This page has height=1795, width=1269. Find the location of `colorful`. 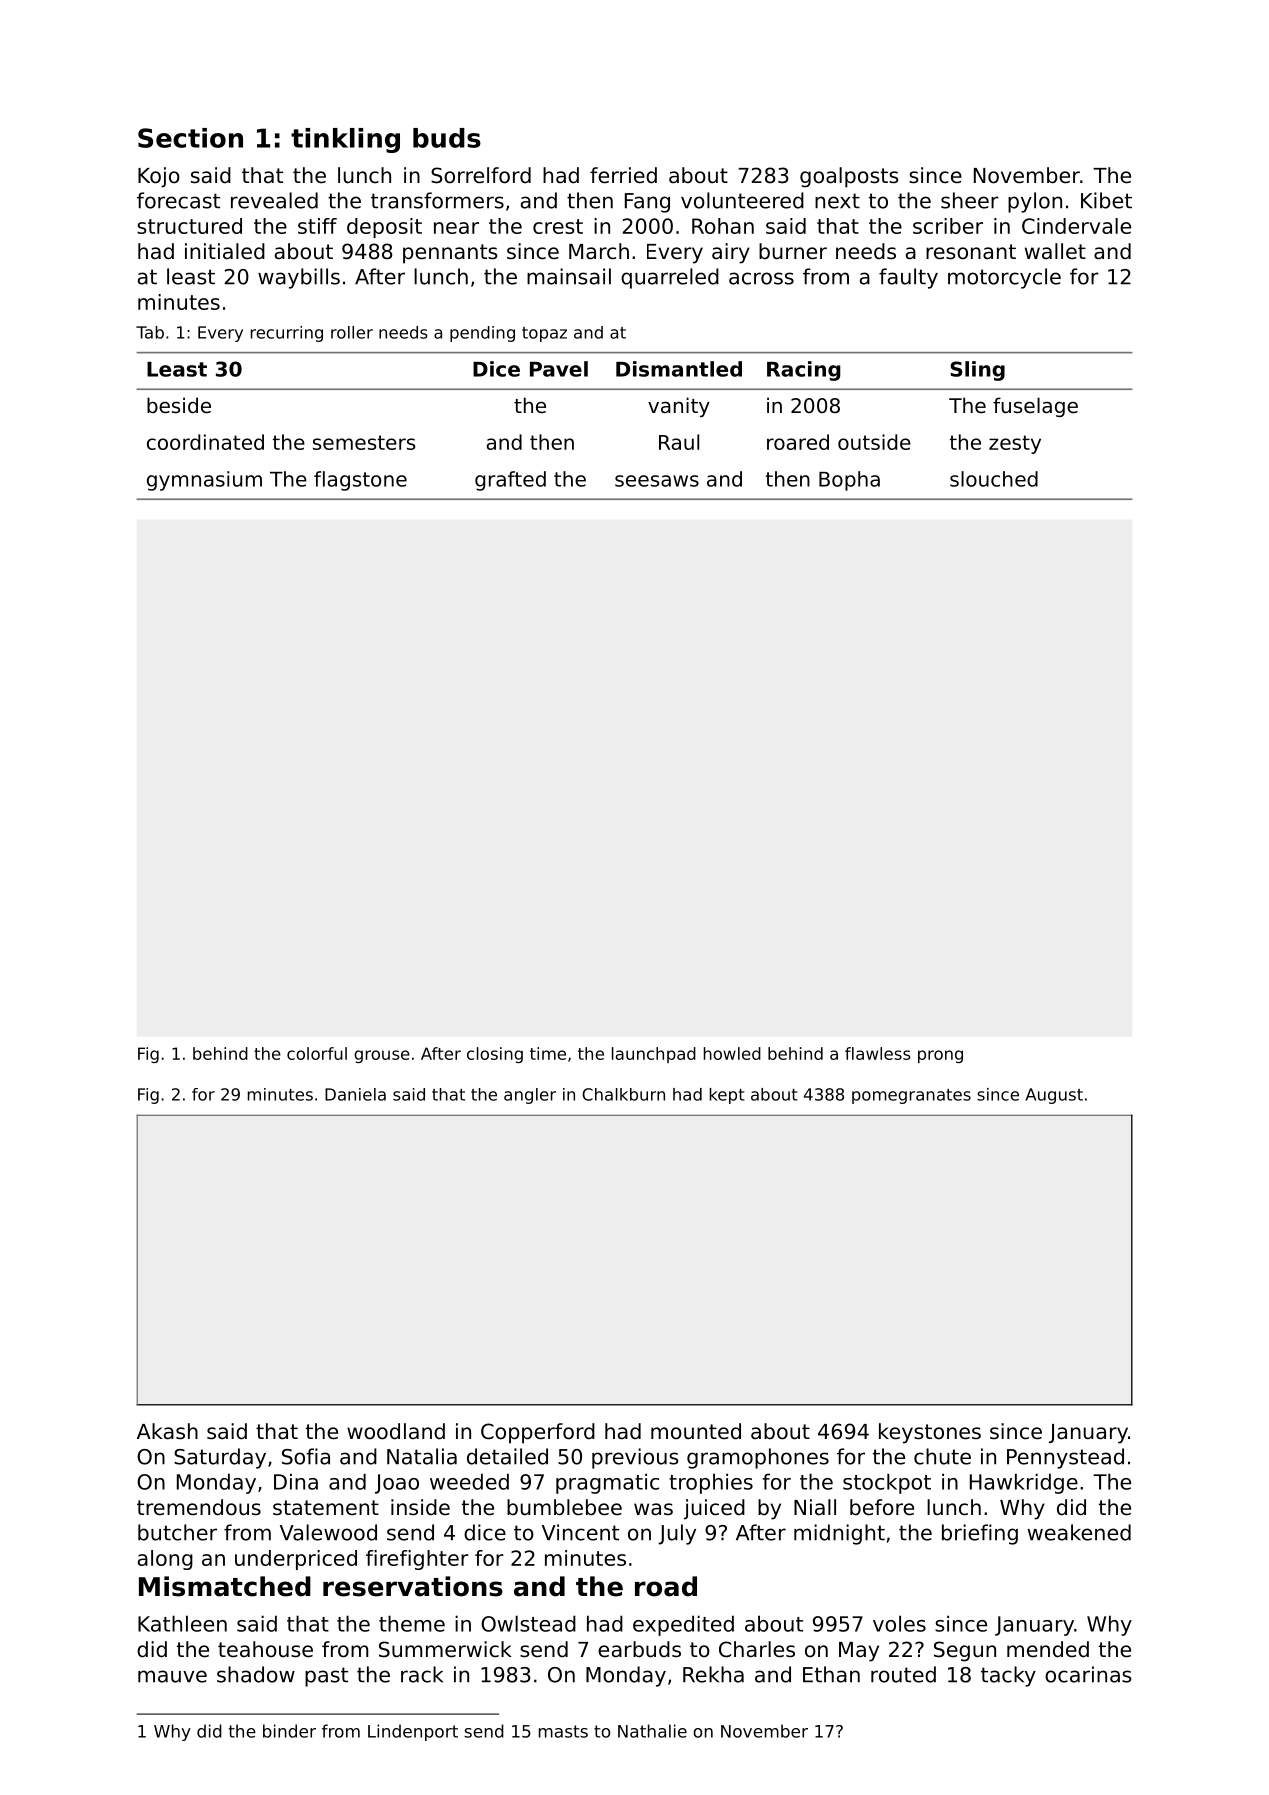

colorful is located at coordinates (317, 1053).
